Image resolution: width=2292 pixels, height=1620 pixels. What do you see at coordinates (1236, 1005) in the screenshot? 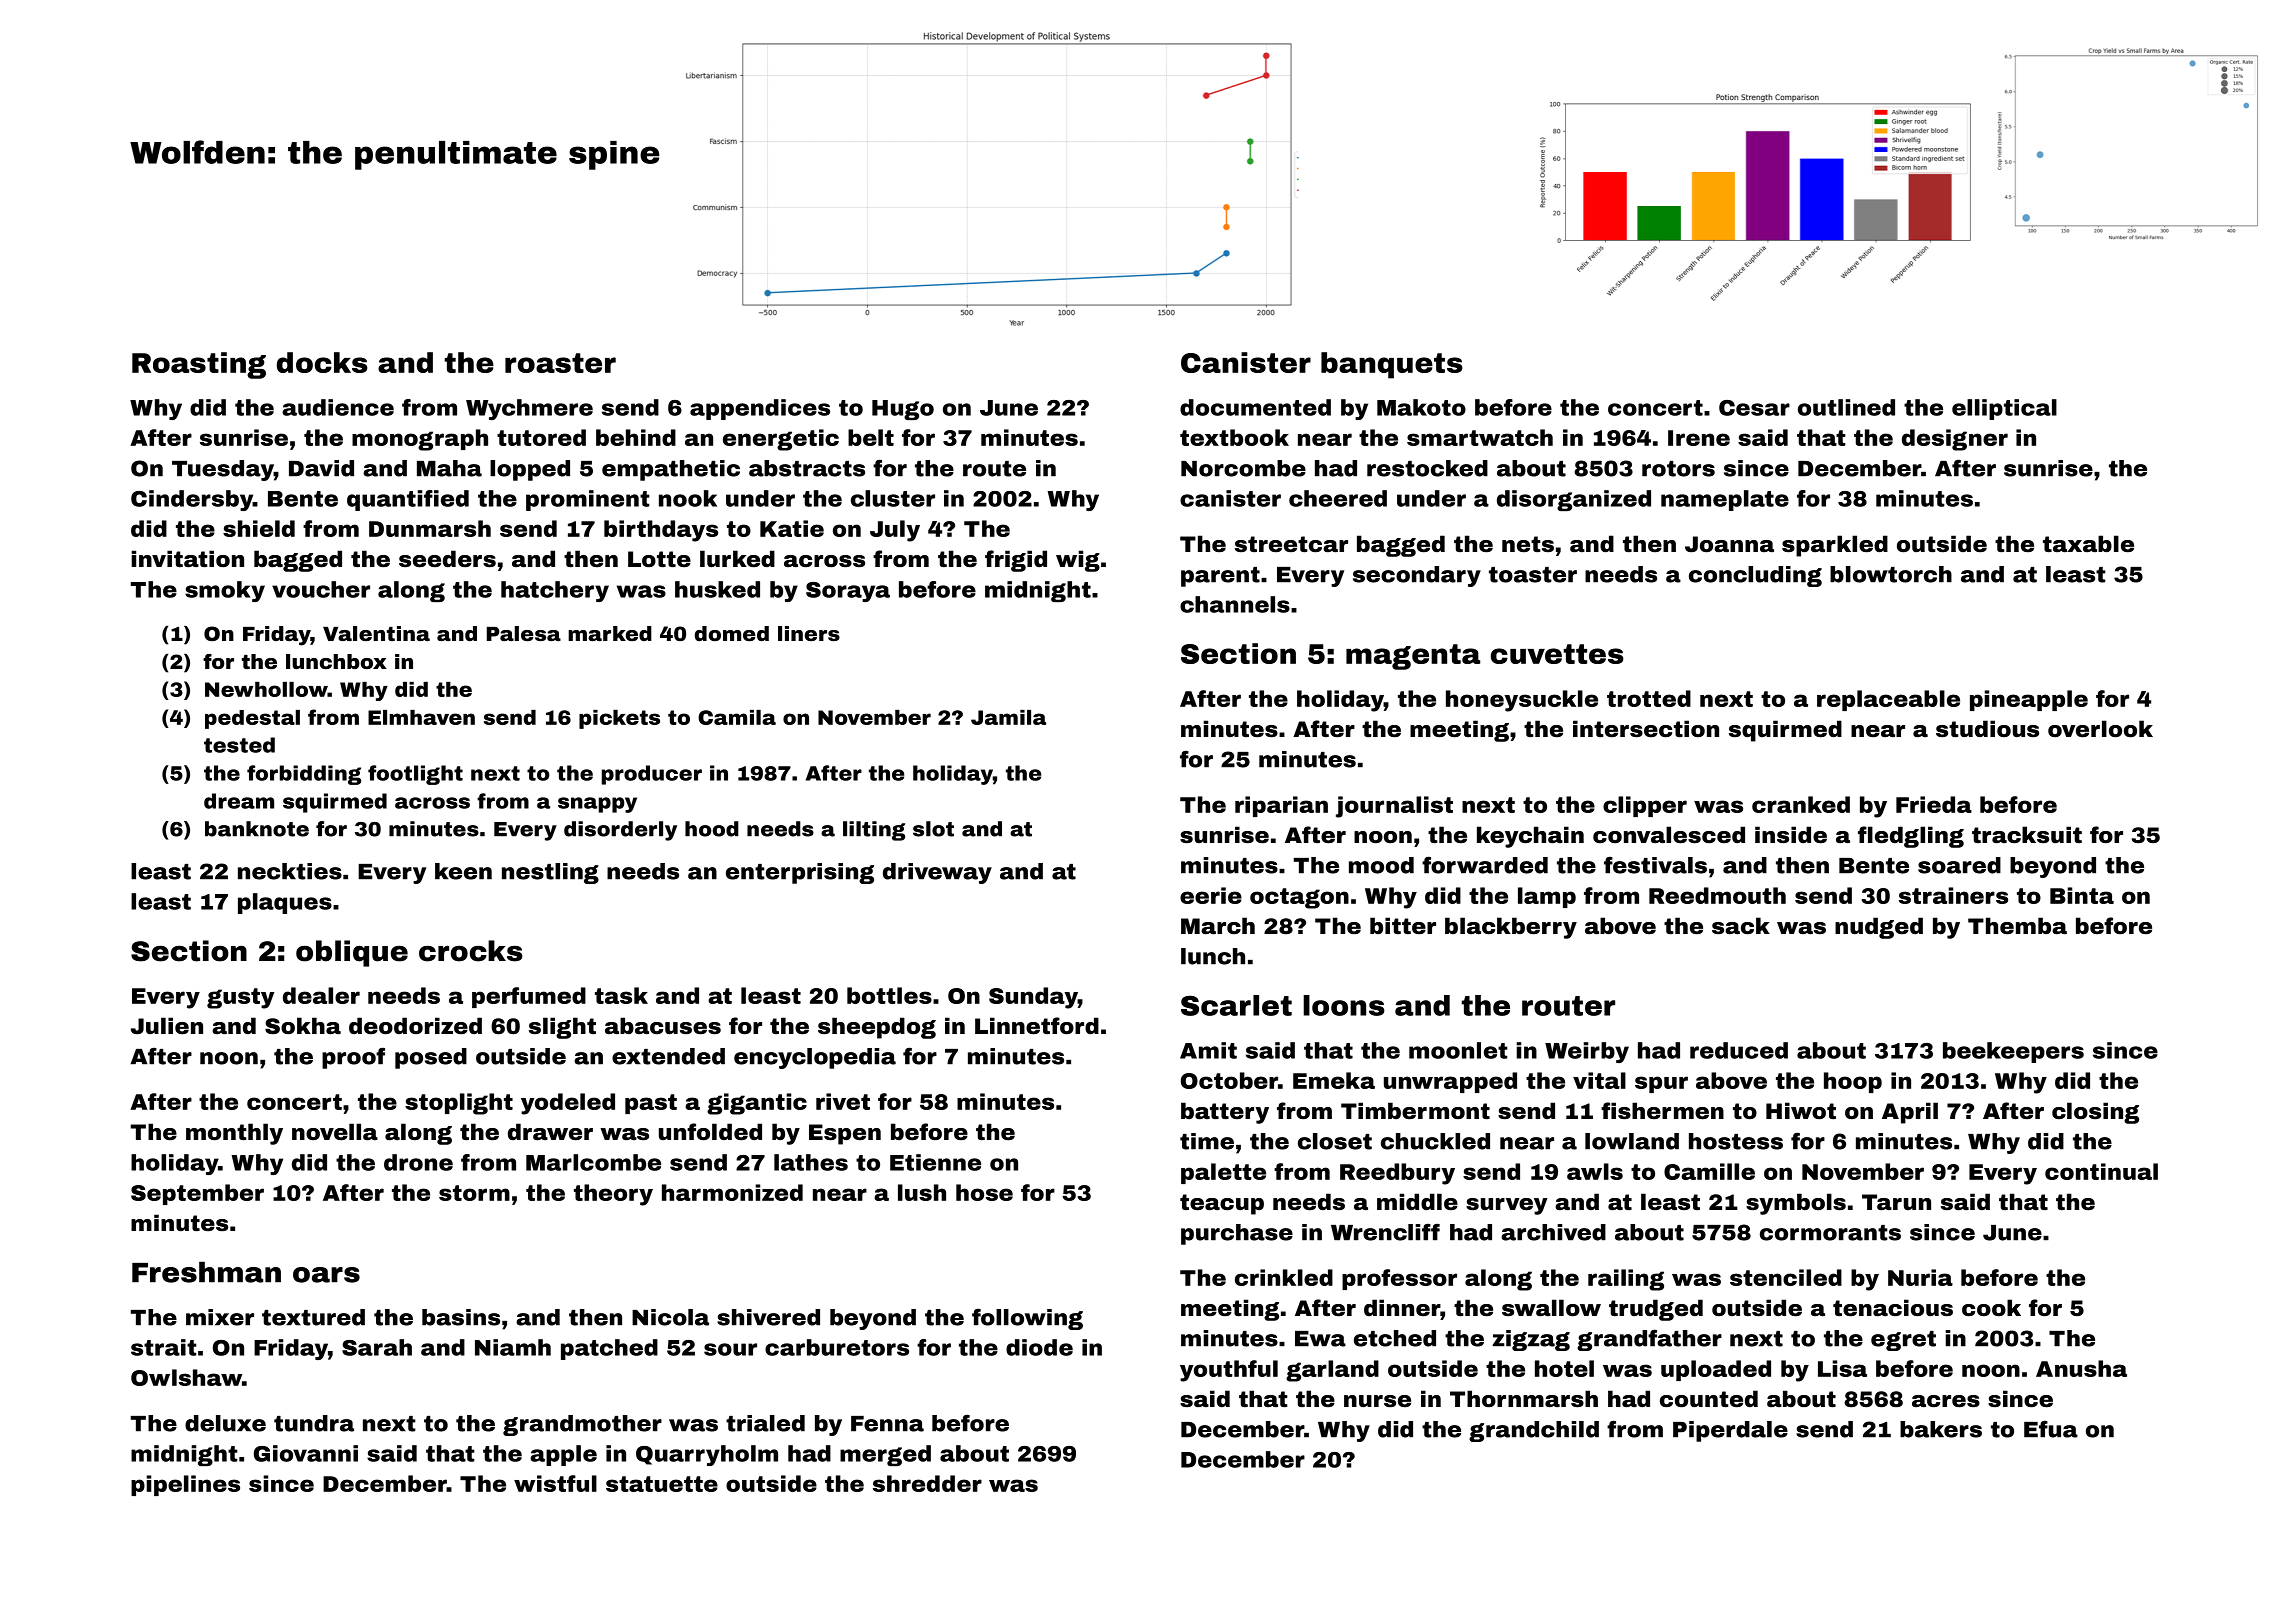
I see `Scarlet` at bounding box center [1236, 1005].
